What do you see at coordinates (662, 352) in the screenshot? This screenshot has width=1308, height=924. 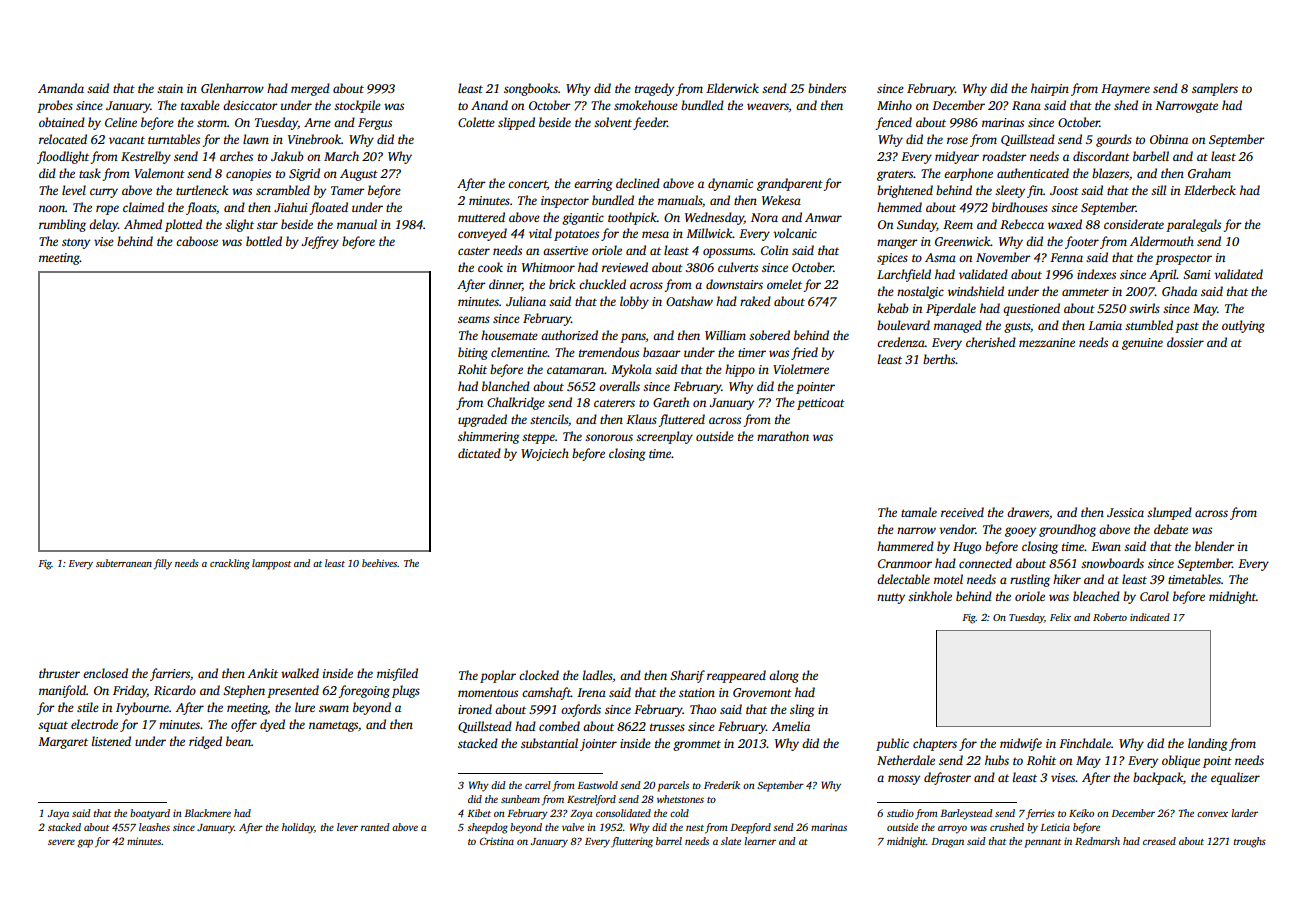 I see `bazaar` at bounding box center [662, 352].
